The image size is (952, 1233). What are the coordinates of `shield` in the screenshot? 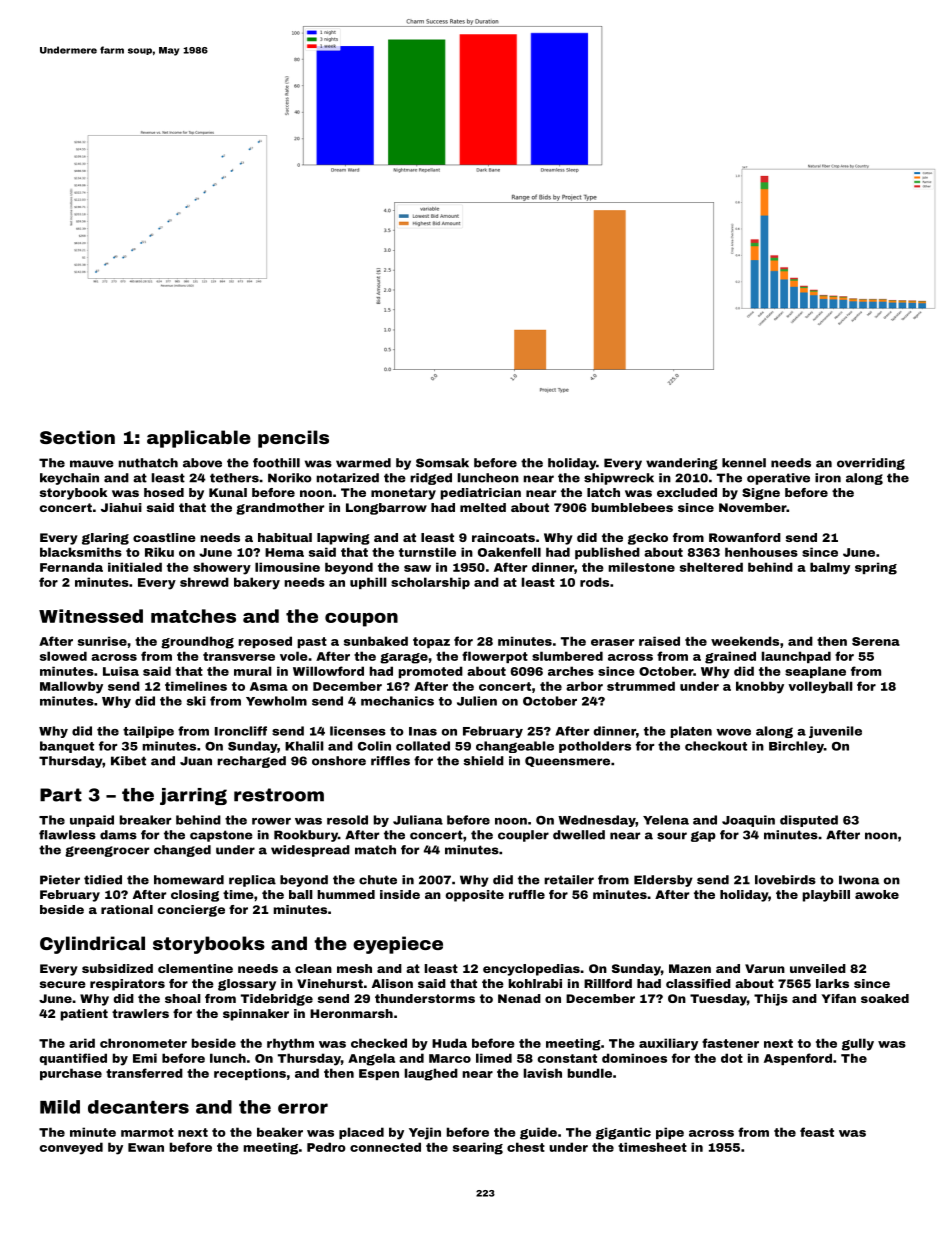 It's located at (484, 761).
